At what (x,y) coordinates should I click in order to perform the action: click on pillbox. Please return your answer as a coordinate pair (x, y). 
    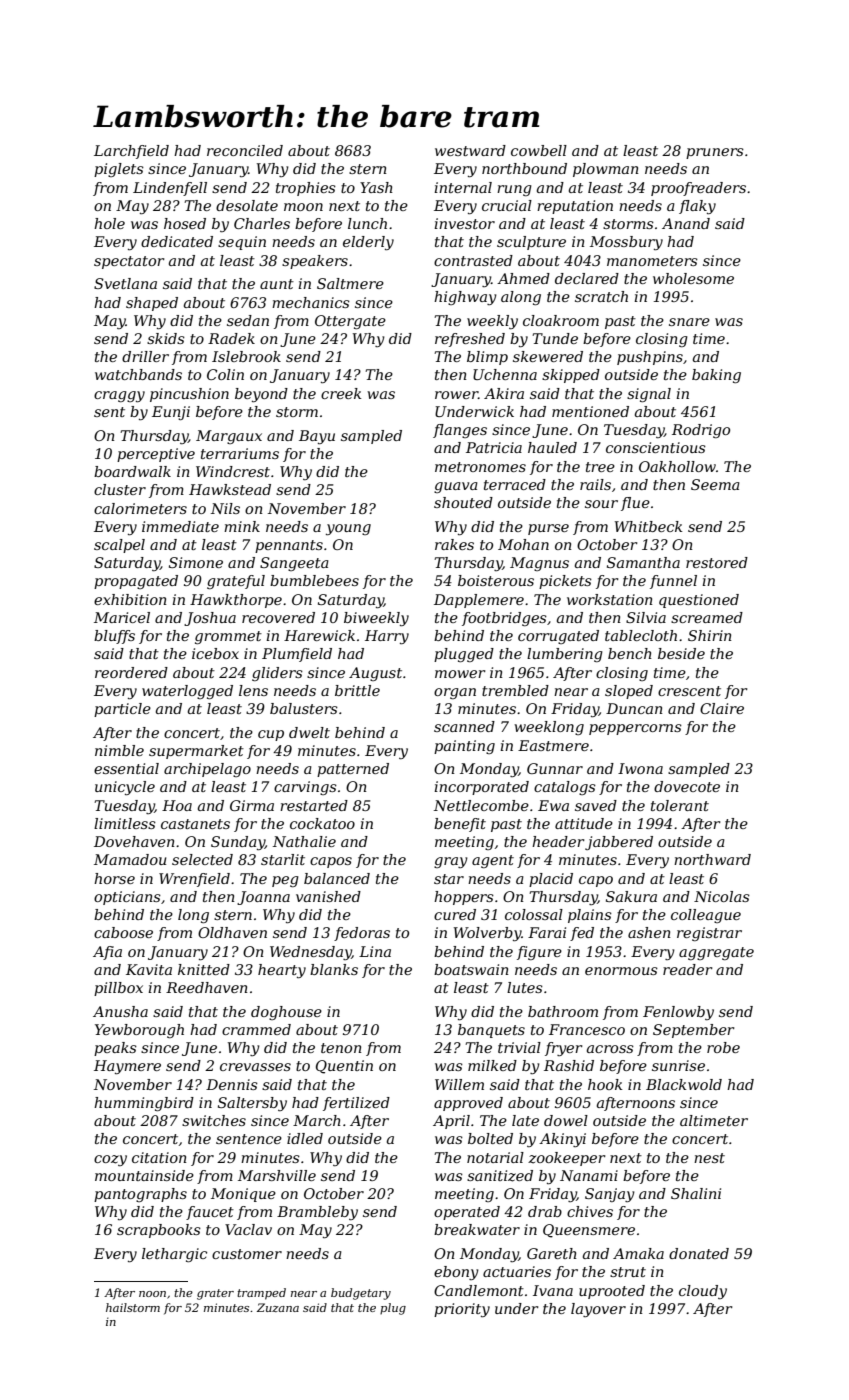
    Looking at the image, I should click on (118, 989).
